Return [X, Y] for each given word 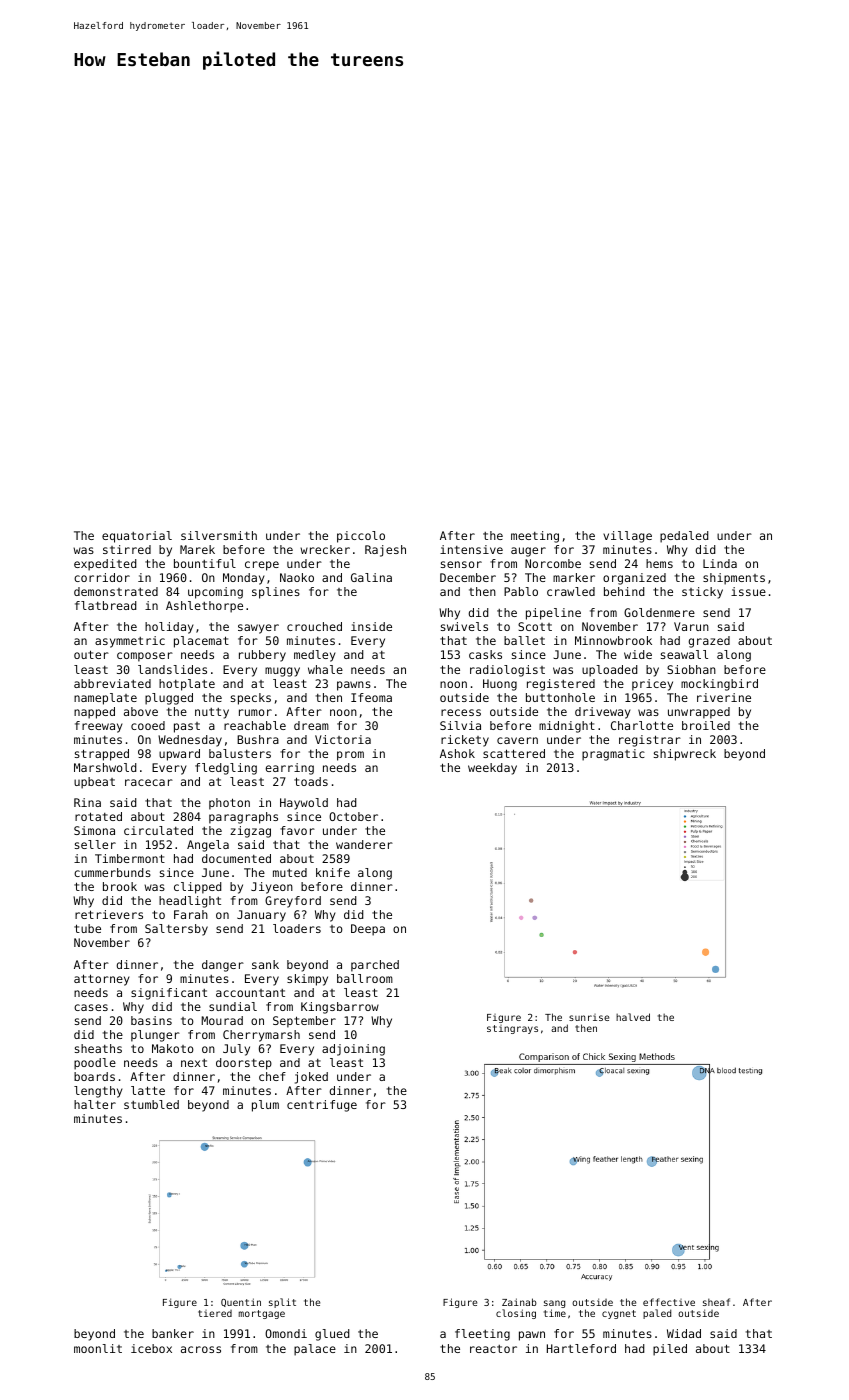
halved [633, 1017]
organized [634, 579]
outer [91, 654]
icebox [151, 1348]
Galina [371, 577]
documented [236, 858]
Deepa [368, 930]
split [282, 1303]
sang [554, 1304]
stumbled [151, 1104]
